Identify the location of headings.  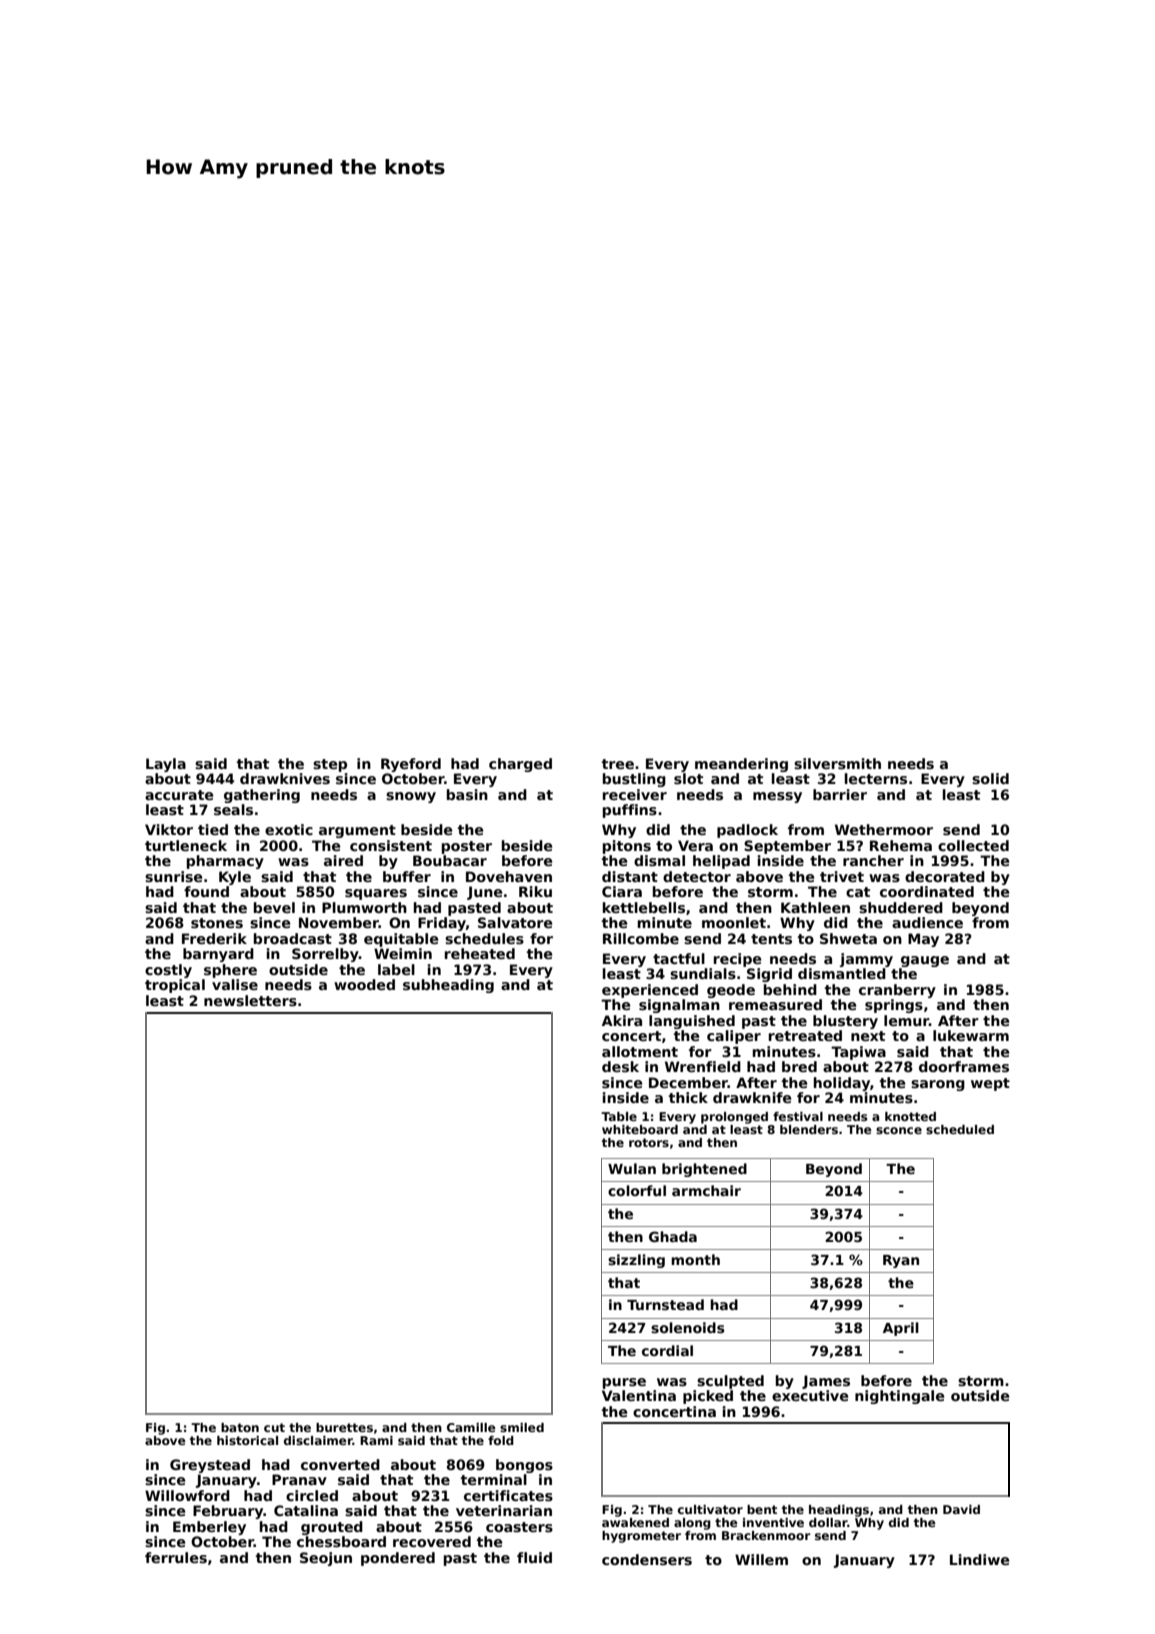
(839, 1511).
